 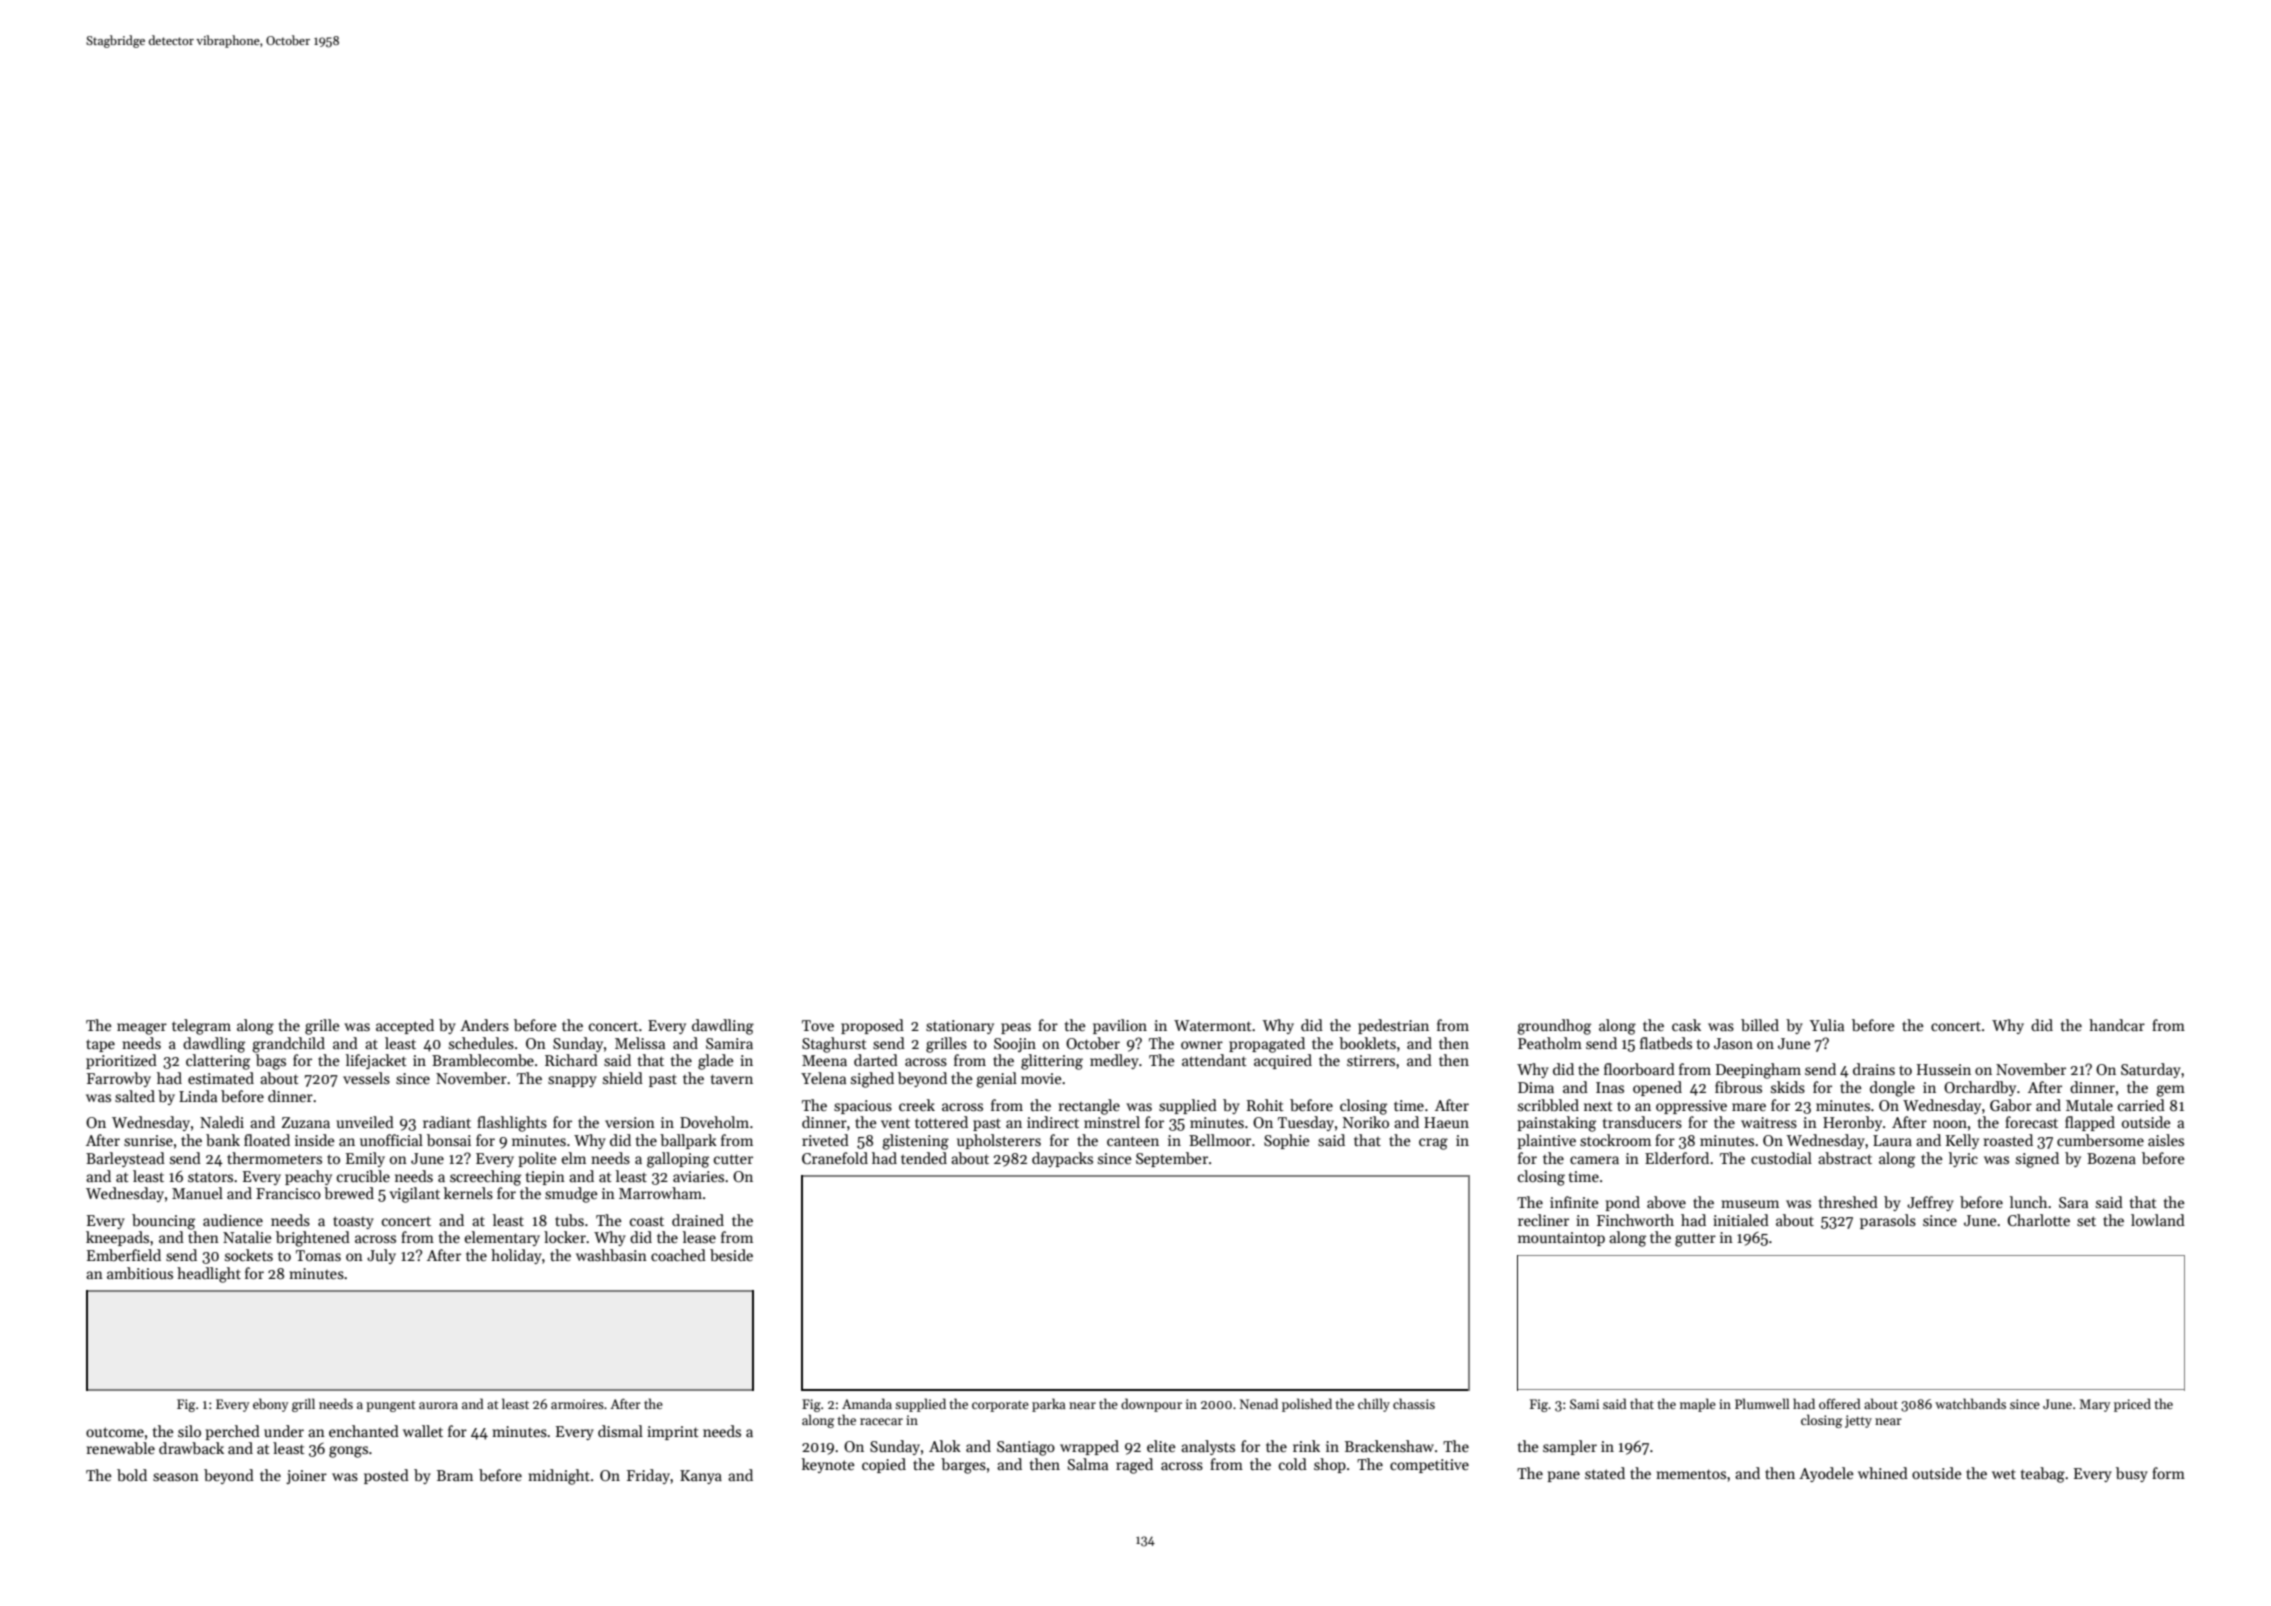 I want to click on movie, so click(x=1041, y=1078).
